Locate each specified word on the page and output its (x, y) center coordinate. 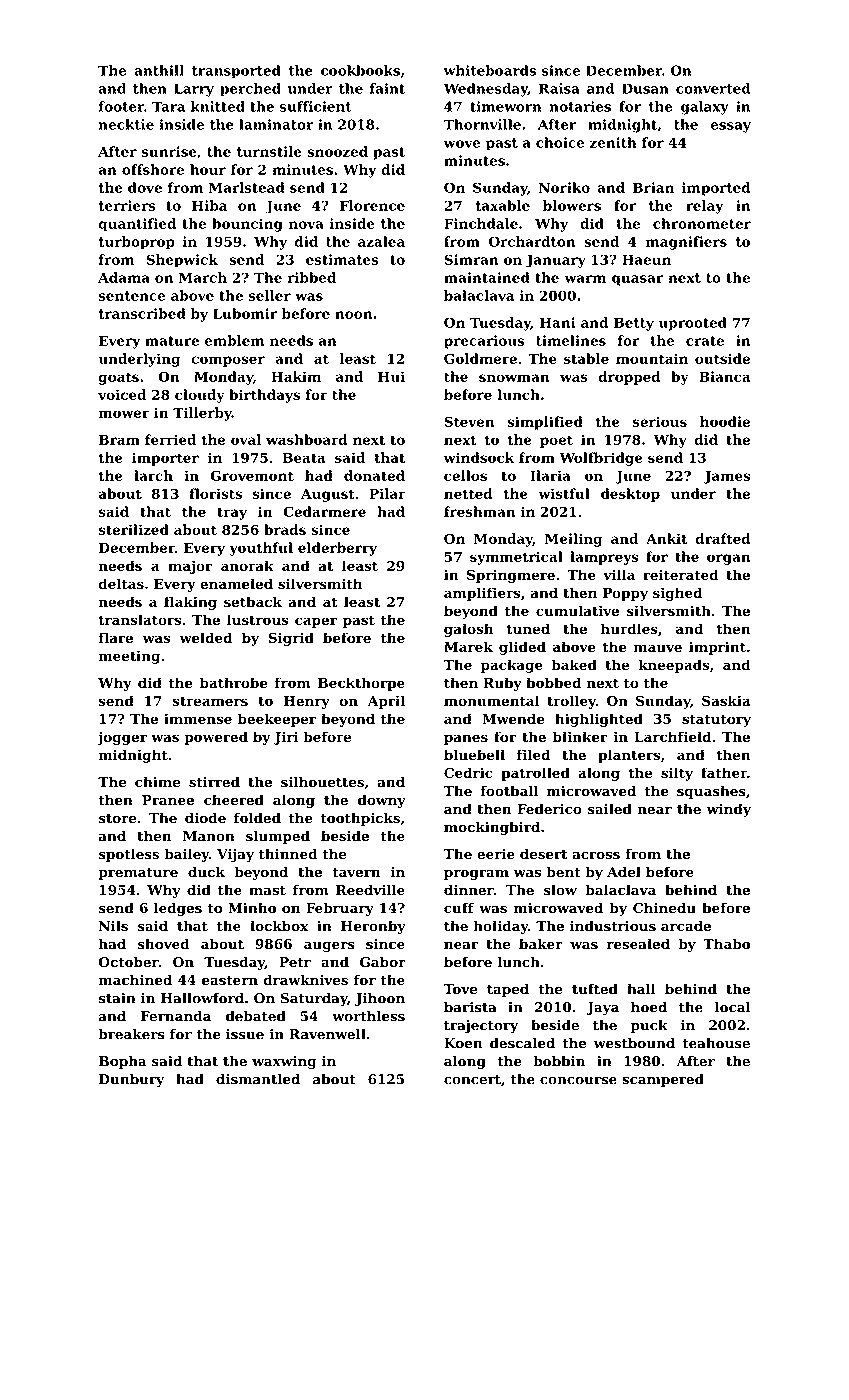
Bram (119, 440)
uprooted (693, 324)
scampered (663, 1080)
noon (353, 315)
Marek (468, 646)
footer (121, 106)
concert (472, 1080)
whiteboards (490, 70)
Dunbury (131, 1080)
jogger (122, 738)
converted (713, 88)
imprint (717, 648)
